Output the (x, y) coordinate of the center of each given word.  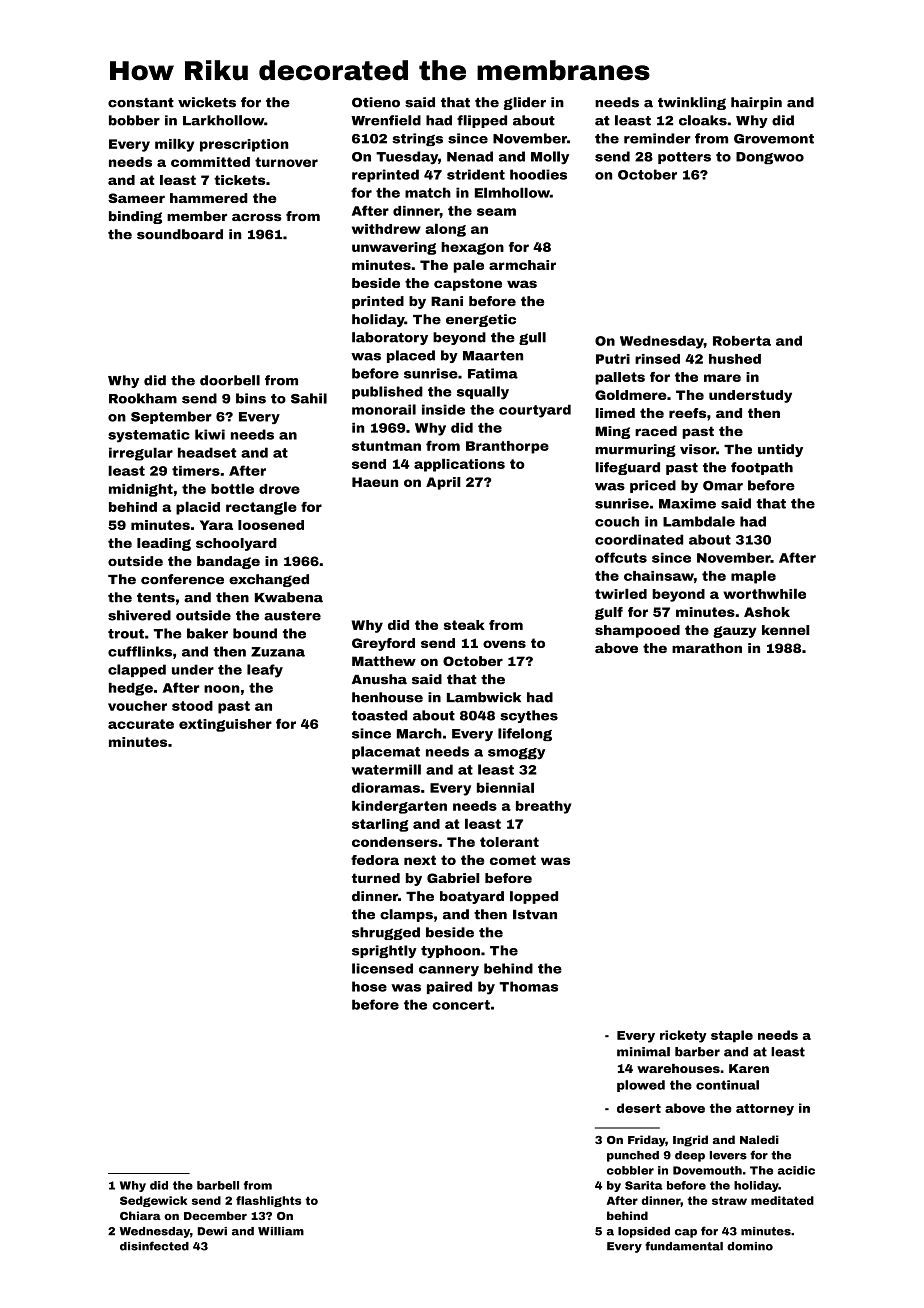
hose (369, 986)
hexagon (472, 248)
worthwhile (764, 593)
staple (732, 1036)
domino (750, 1246)
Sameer (136, 198)
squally (483, 393)
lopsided (644, 1232)
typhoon (450, 951)
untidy (780, 450)
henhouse (387, 697)
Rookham (143, 398)
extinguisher (225, 725)
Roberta (742, 341)
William (281, 1231)
